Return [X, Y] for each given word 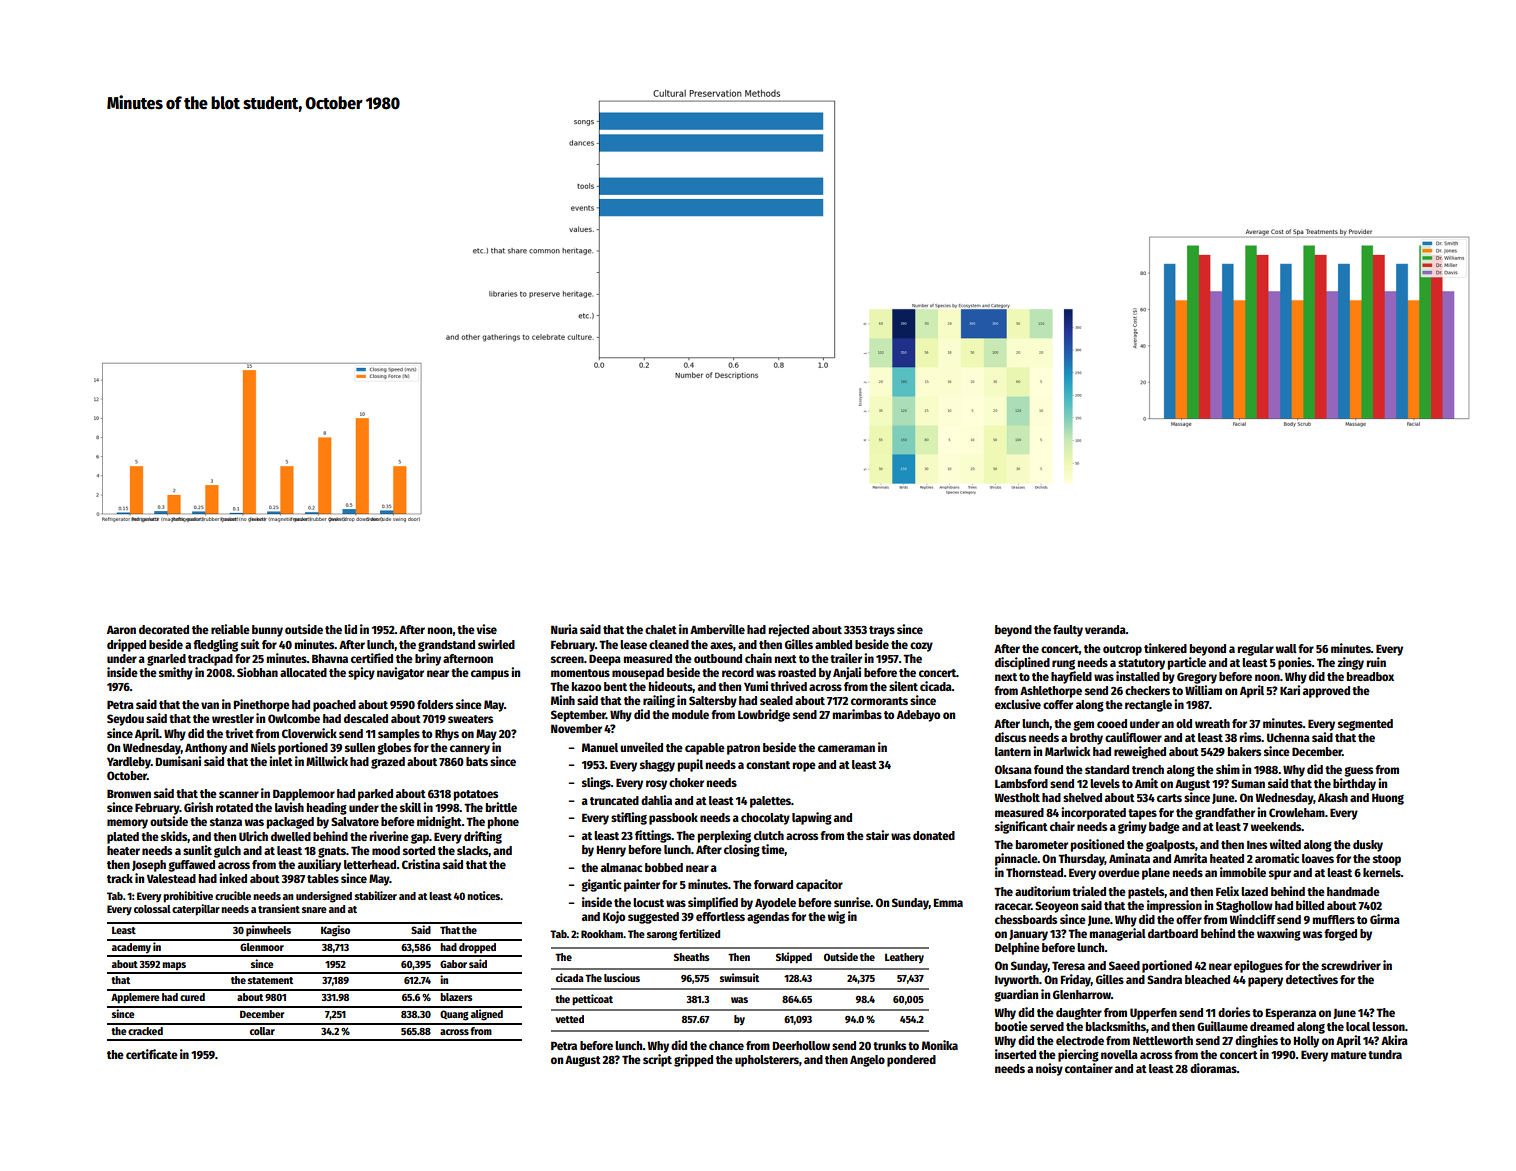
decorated [164, 629]
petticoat [592, 1000]
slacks [472, 850]
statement [270, 980]
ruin [1376, 662]
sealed [776, 700]
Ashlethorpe [1051, 692]
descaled [366, 718]
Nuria [564, 629]
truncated [614, 800]
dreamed [1272, 1026]
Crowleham [1297, 812]
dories [1234, 1012]
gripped [693, 1060]
